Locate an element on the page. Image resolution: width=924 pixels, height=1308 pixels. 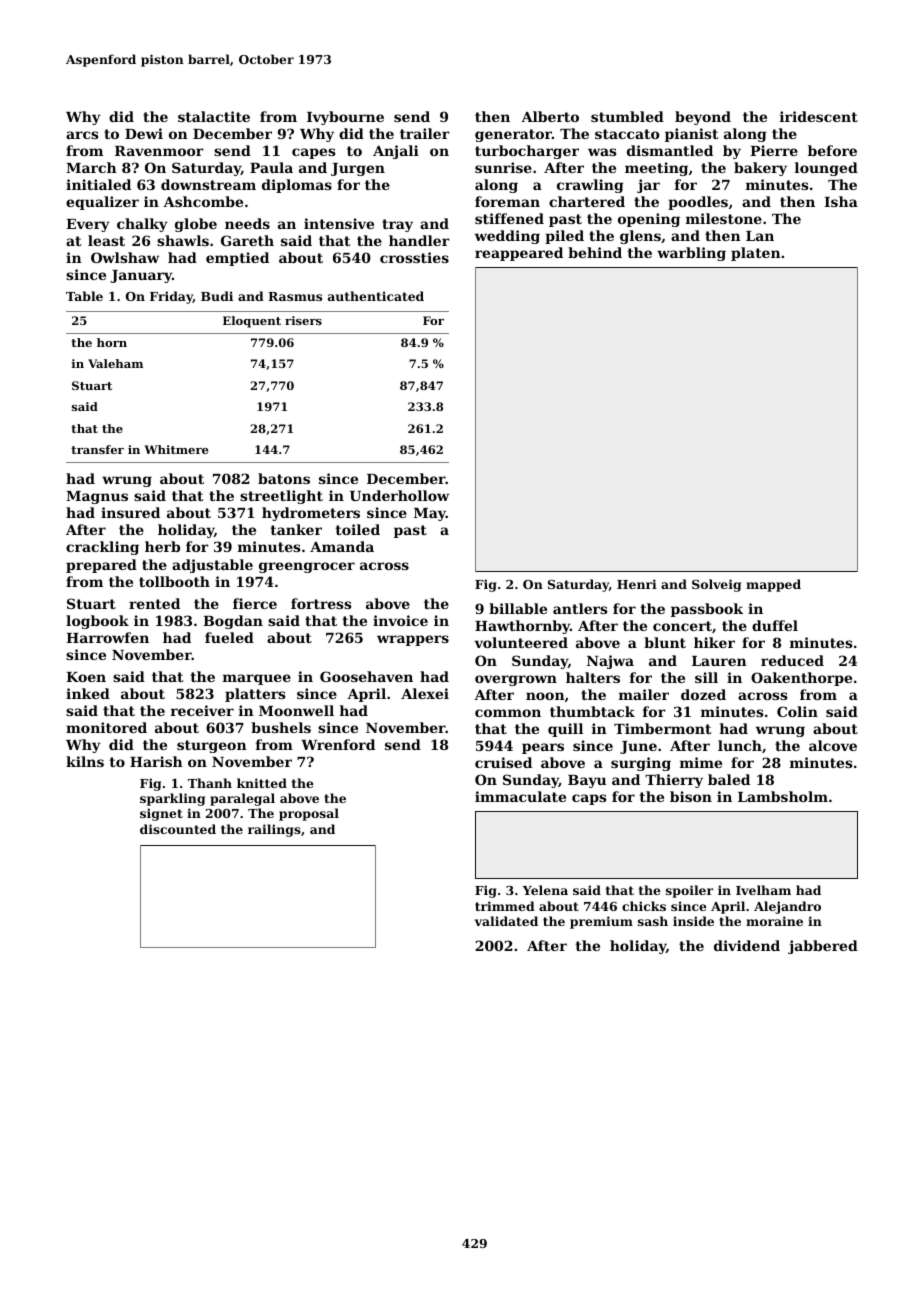
Valeham is located at coordinates (115, 363).
